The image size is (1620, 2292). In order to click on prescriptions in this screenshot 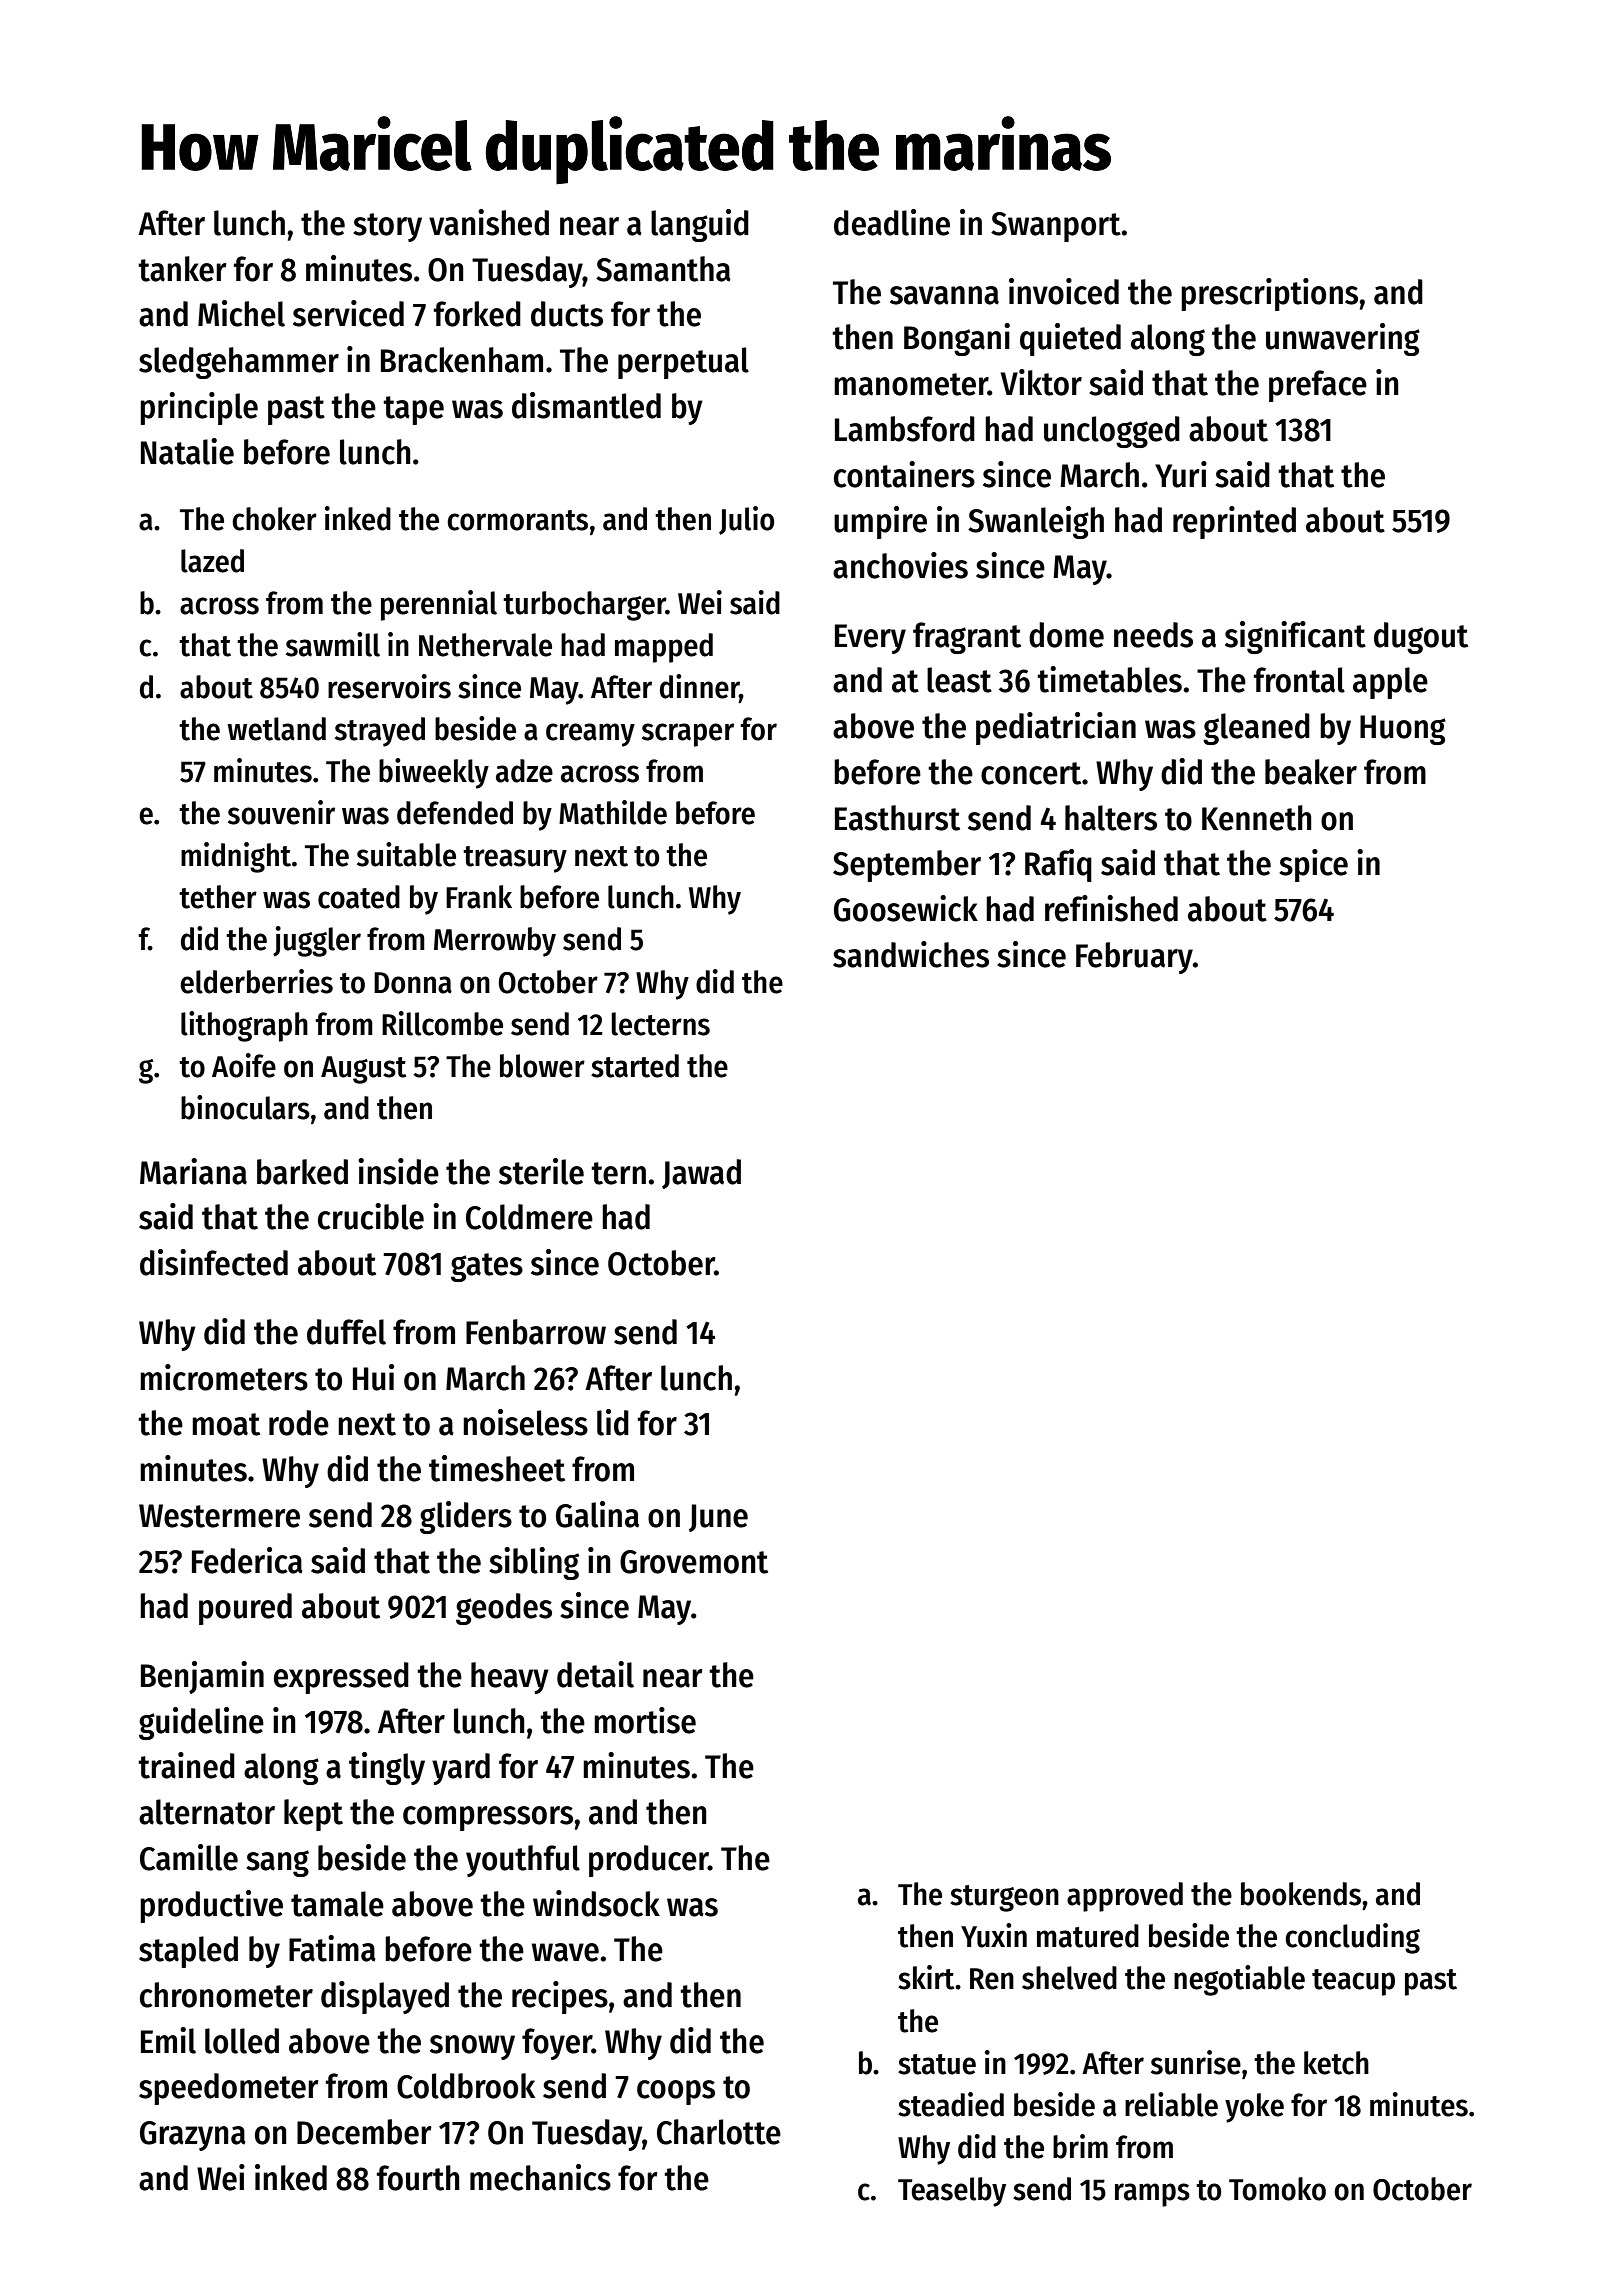, I will do `click(1269, 294)`.
